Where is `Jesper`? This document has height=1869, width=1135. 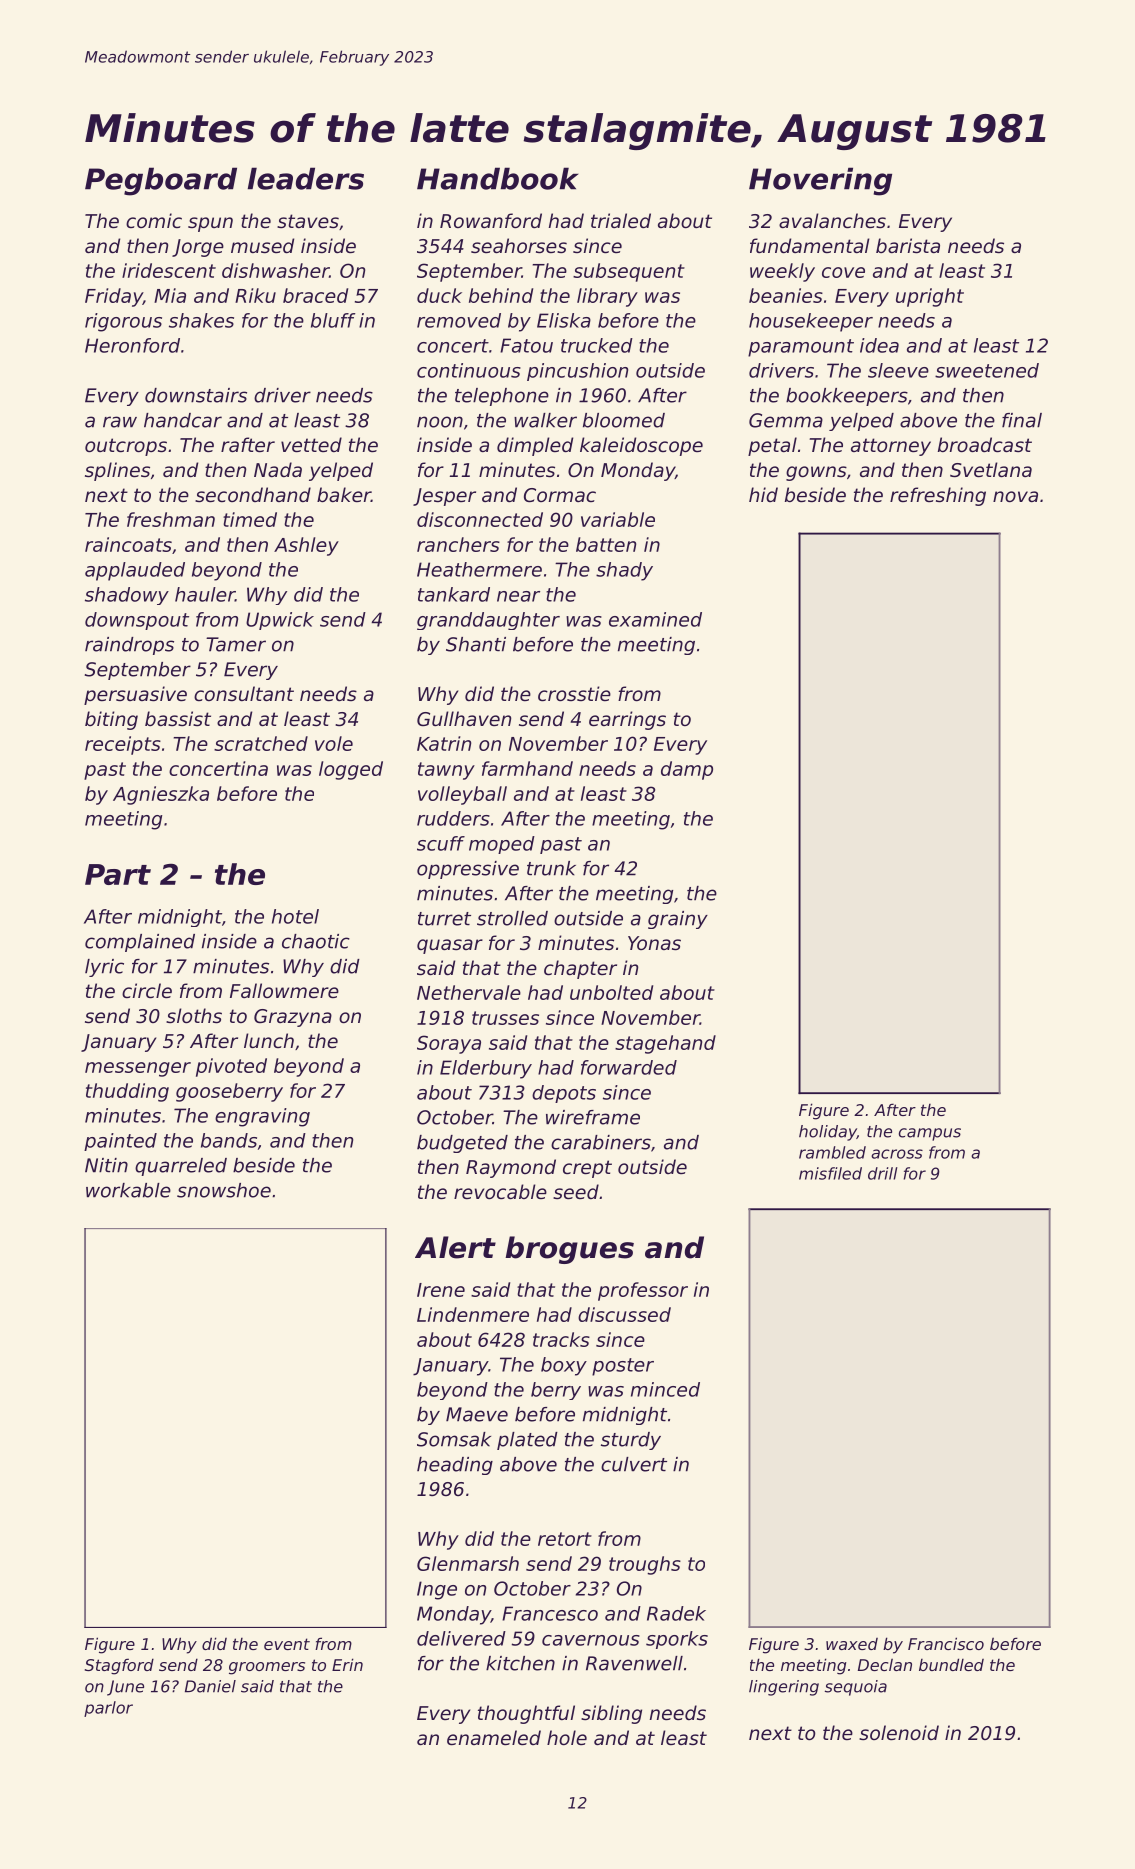 Jesper is located at coordinates (444, 497).
